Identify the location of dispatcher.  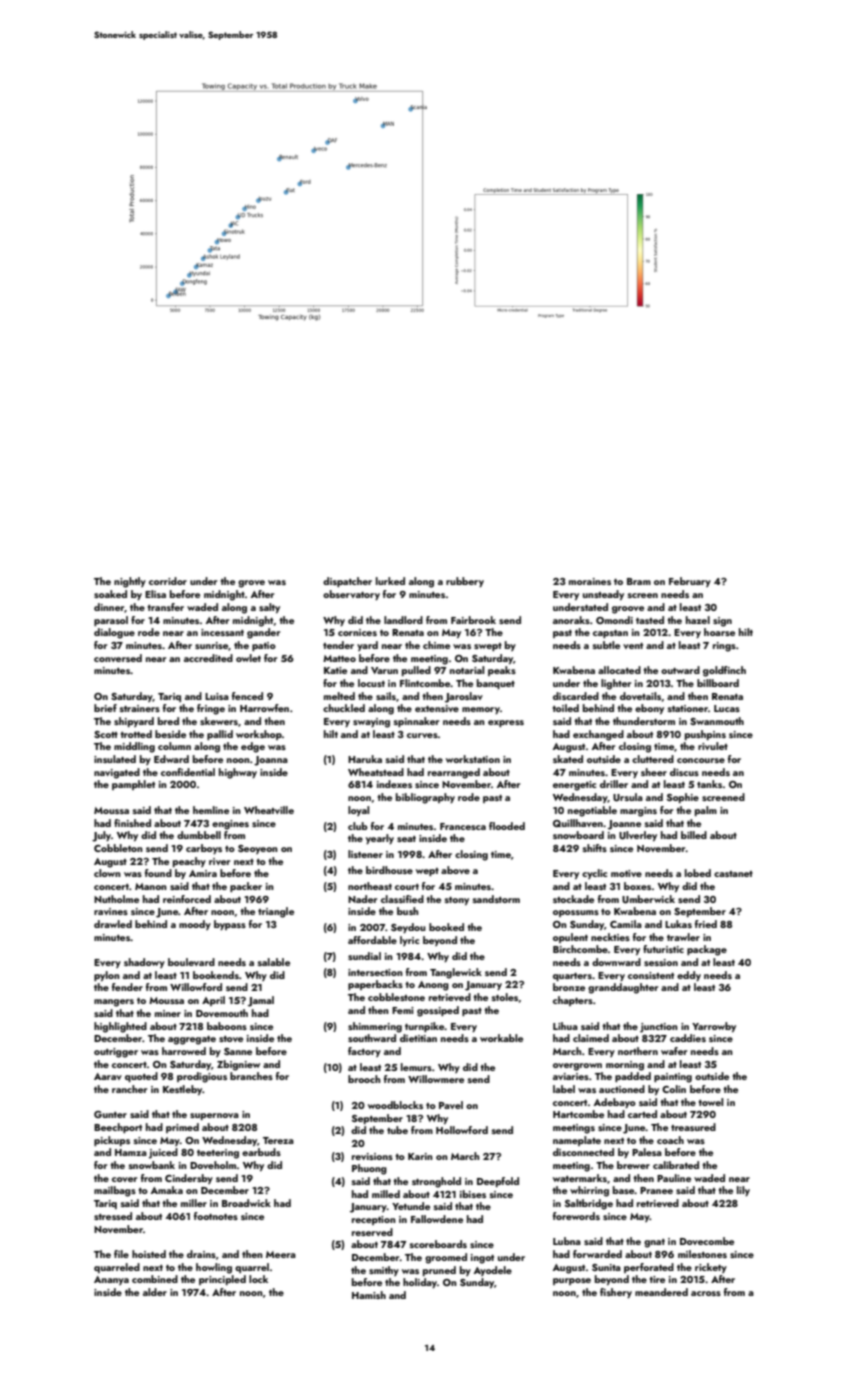
(347, 582).
